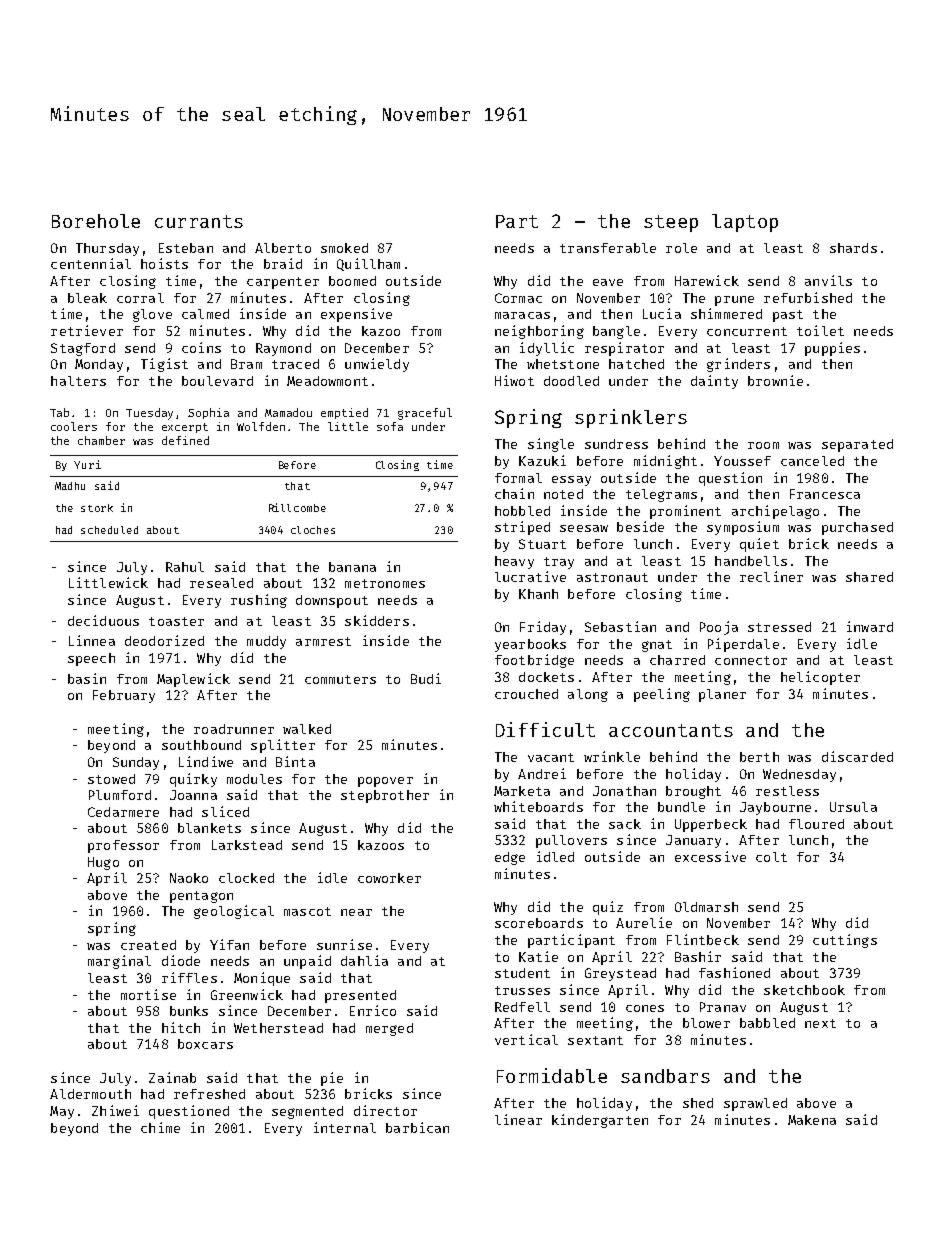 The image size is (952, 1233). Describe the element at coordinates (172, 1077) in the screenshot. I see `Zainab` at that location.
